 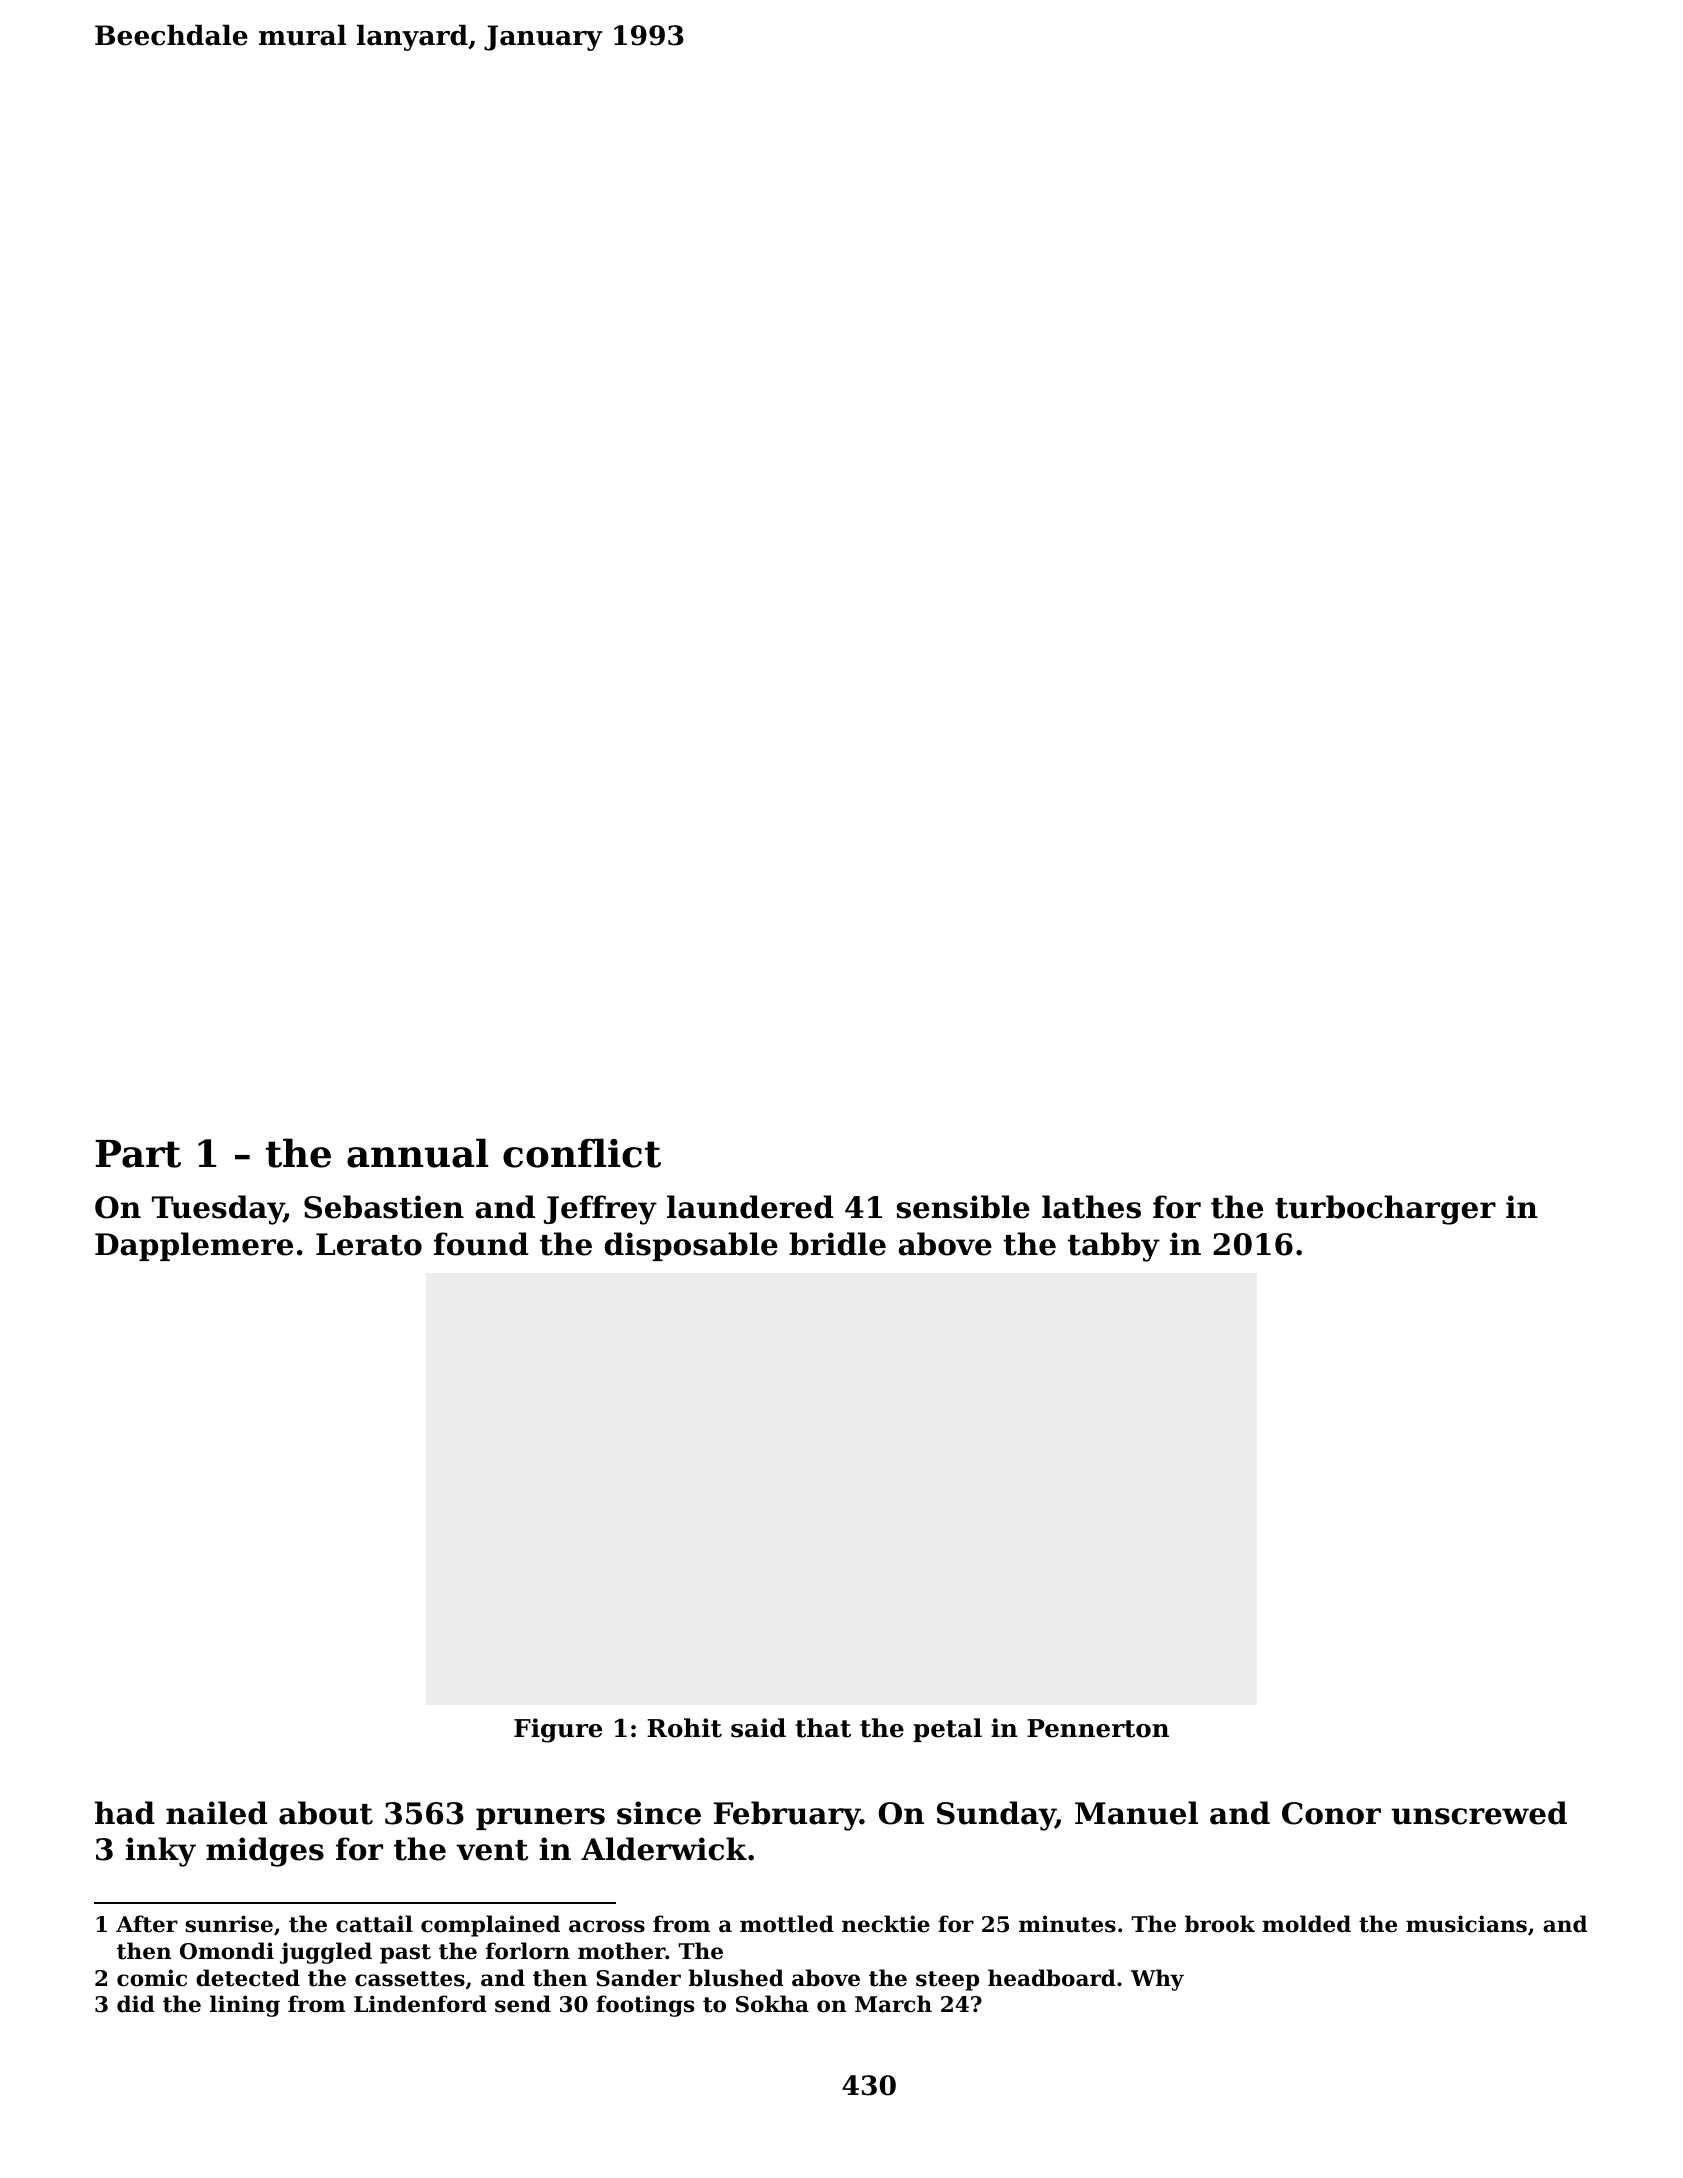 I want to click on lining, so click(x=245, y=2006).
